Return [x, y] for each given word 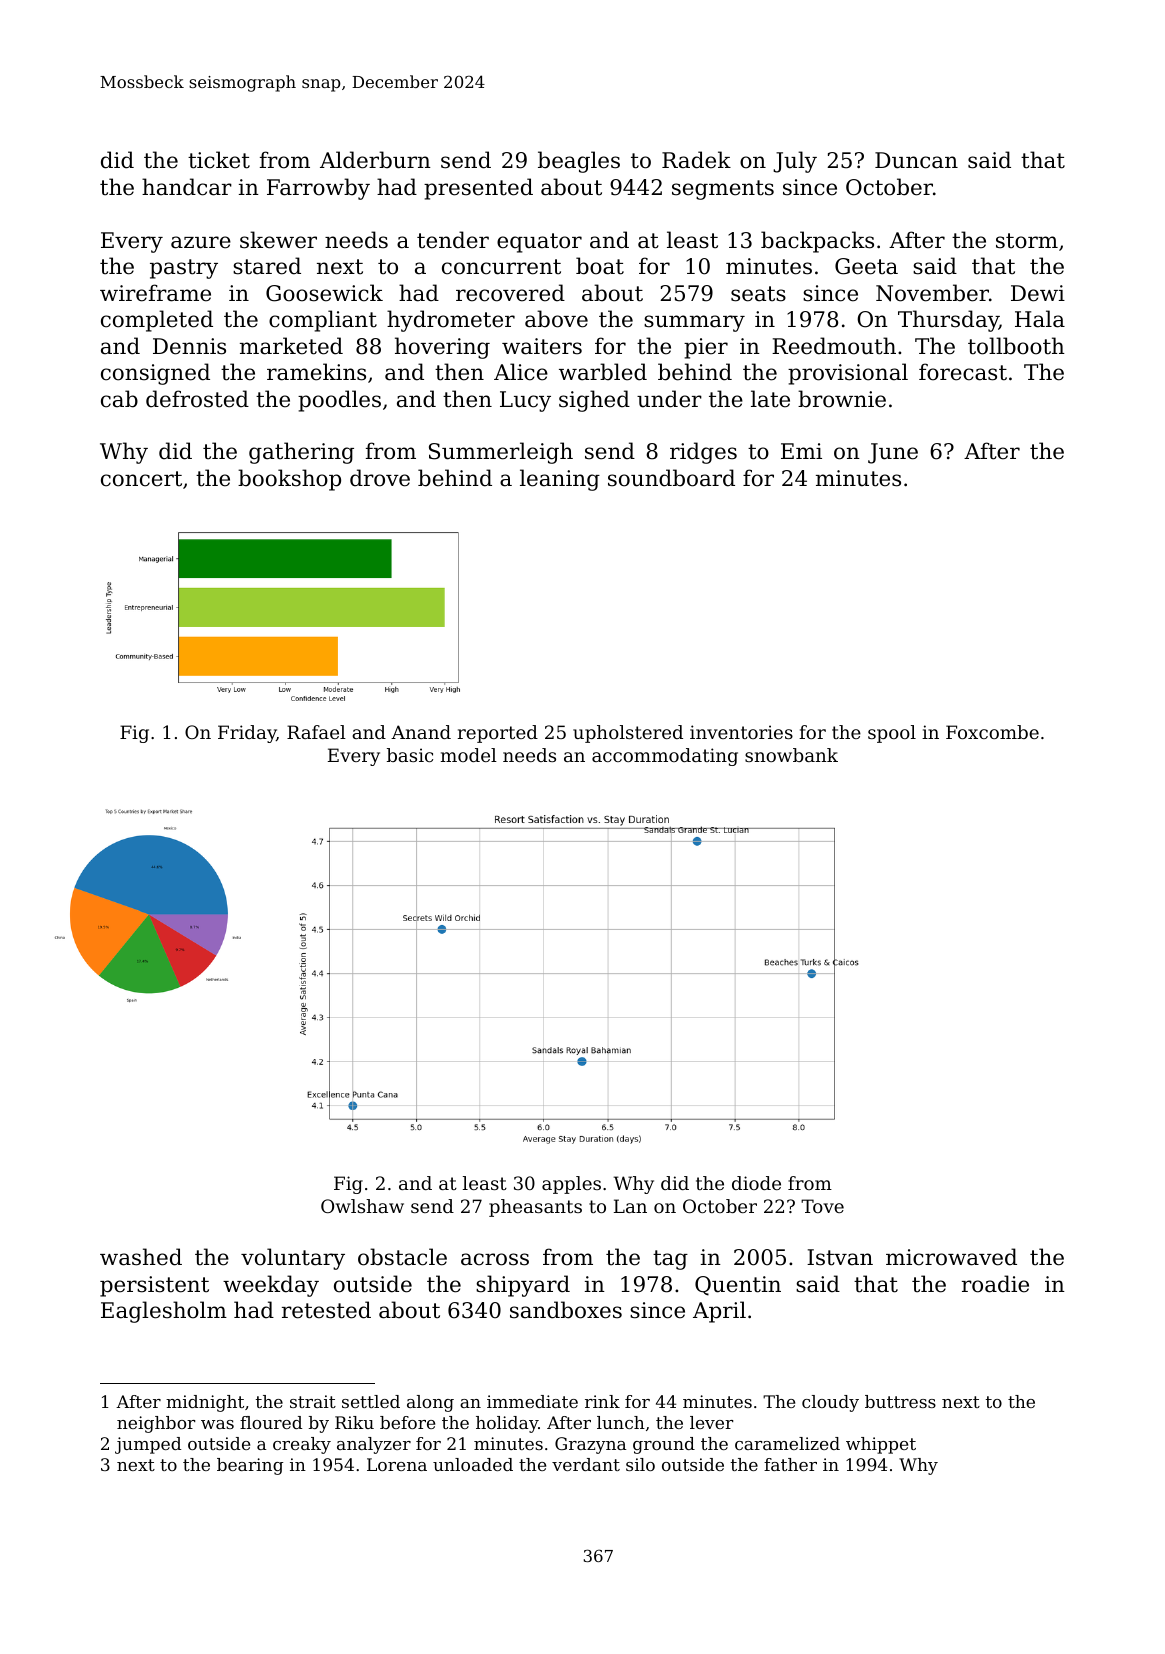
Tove [822, 1206]
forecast [963, 372]
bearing [250, 1466]
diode [756, 1183]
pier [706, 348]
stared [267, 266]
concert [141, 479]
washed [141, 1257]
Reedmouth [834, 346]
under [669, 399]
